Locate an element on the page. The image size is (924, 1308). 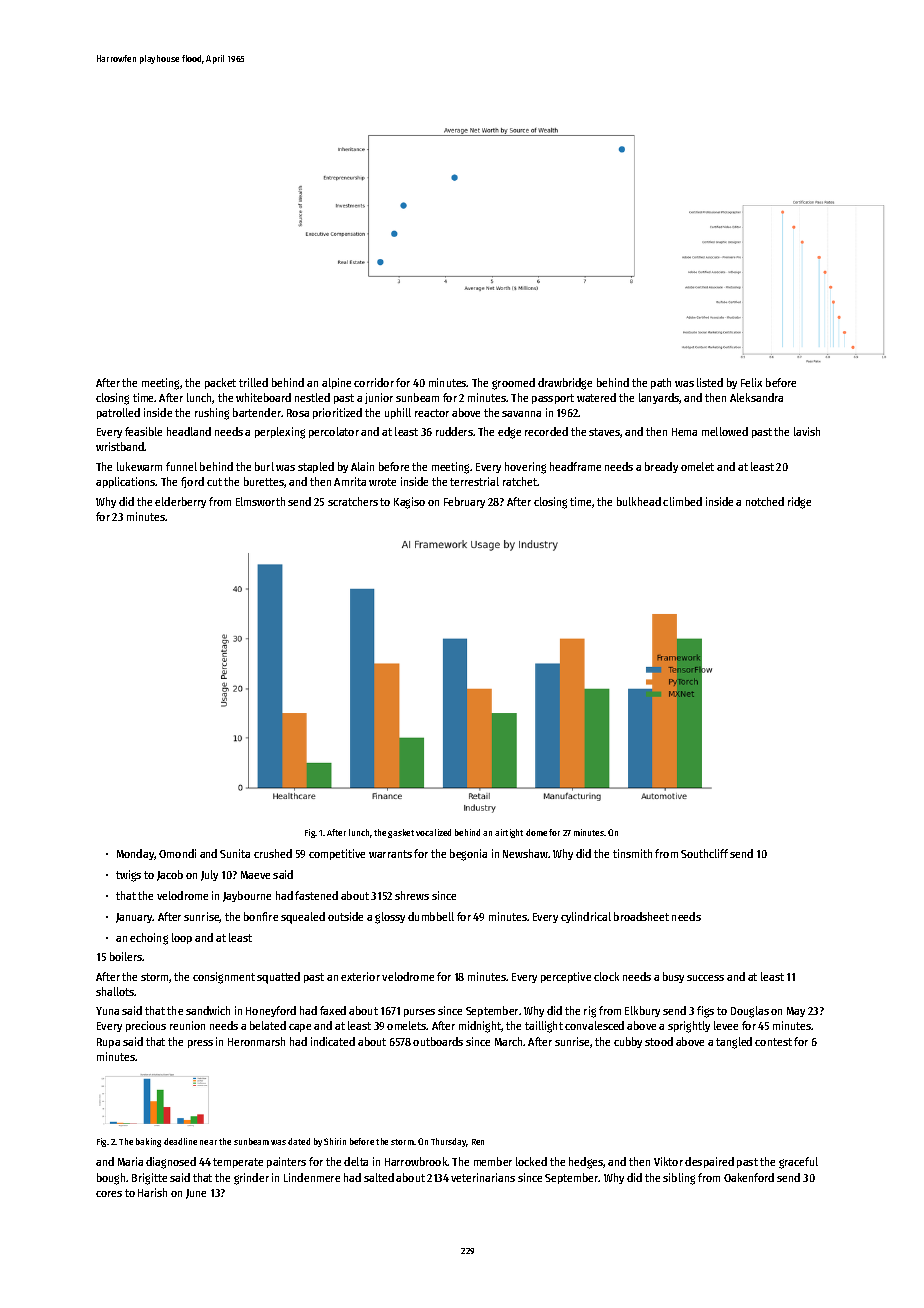
perceptive is located at coordinates (566, 977).
